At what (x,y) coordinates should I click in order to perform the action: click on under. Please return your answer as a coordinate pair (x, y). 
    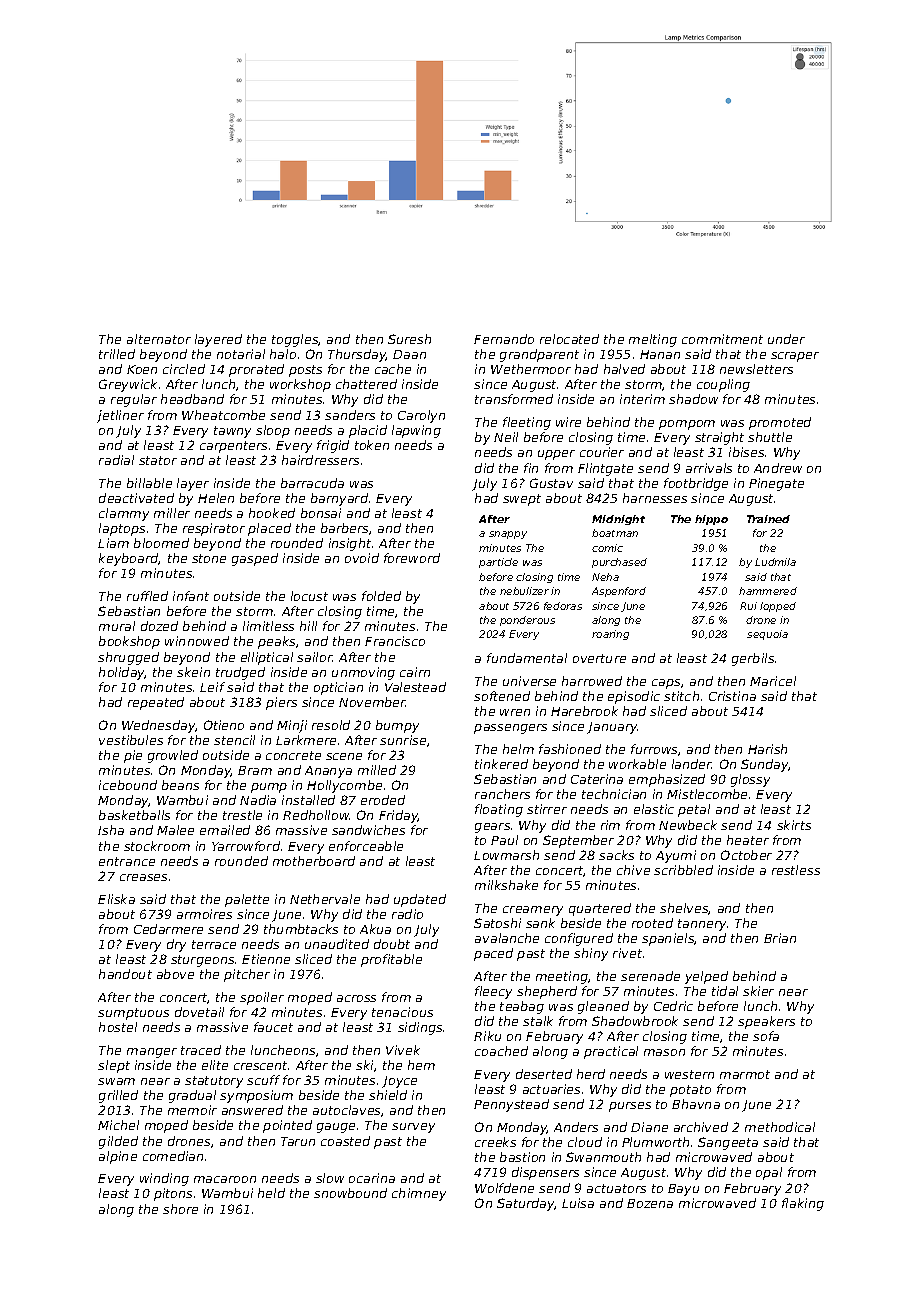
    Looking at the image, I should click on (786, 339).
